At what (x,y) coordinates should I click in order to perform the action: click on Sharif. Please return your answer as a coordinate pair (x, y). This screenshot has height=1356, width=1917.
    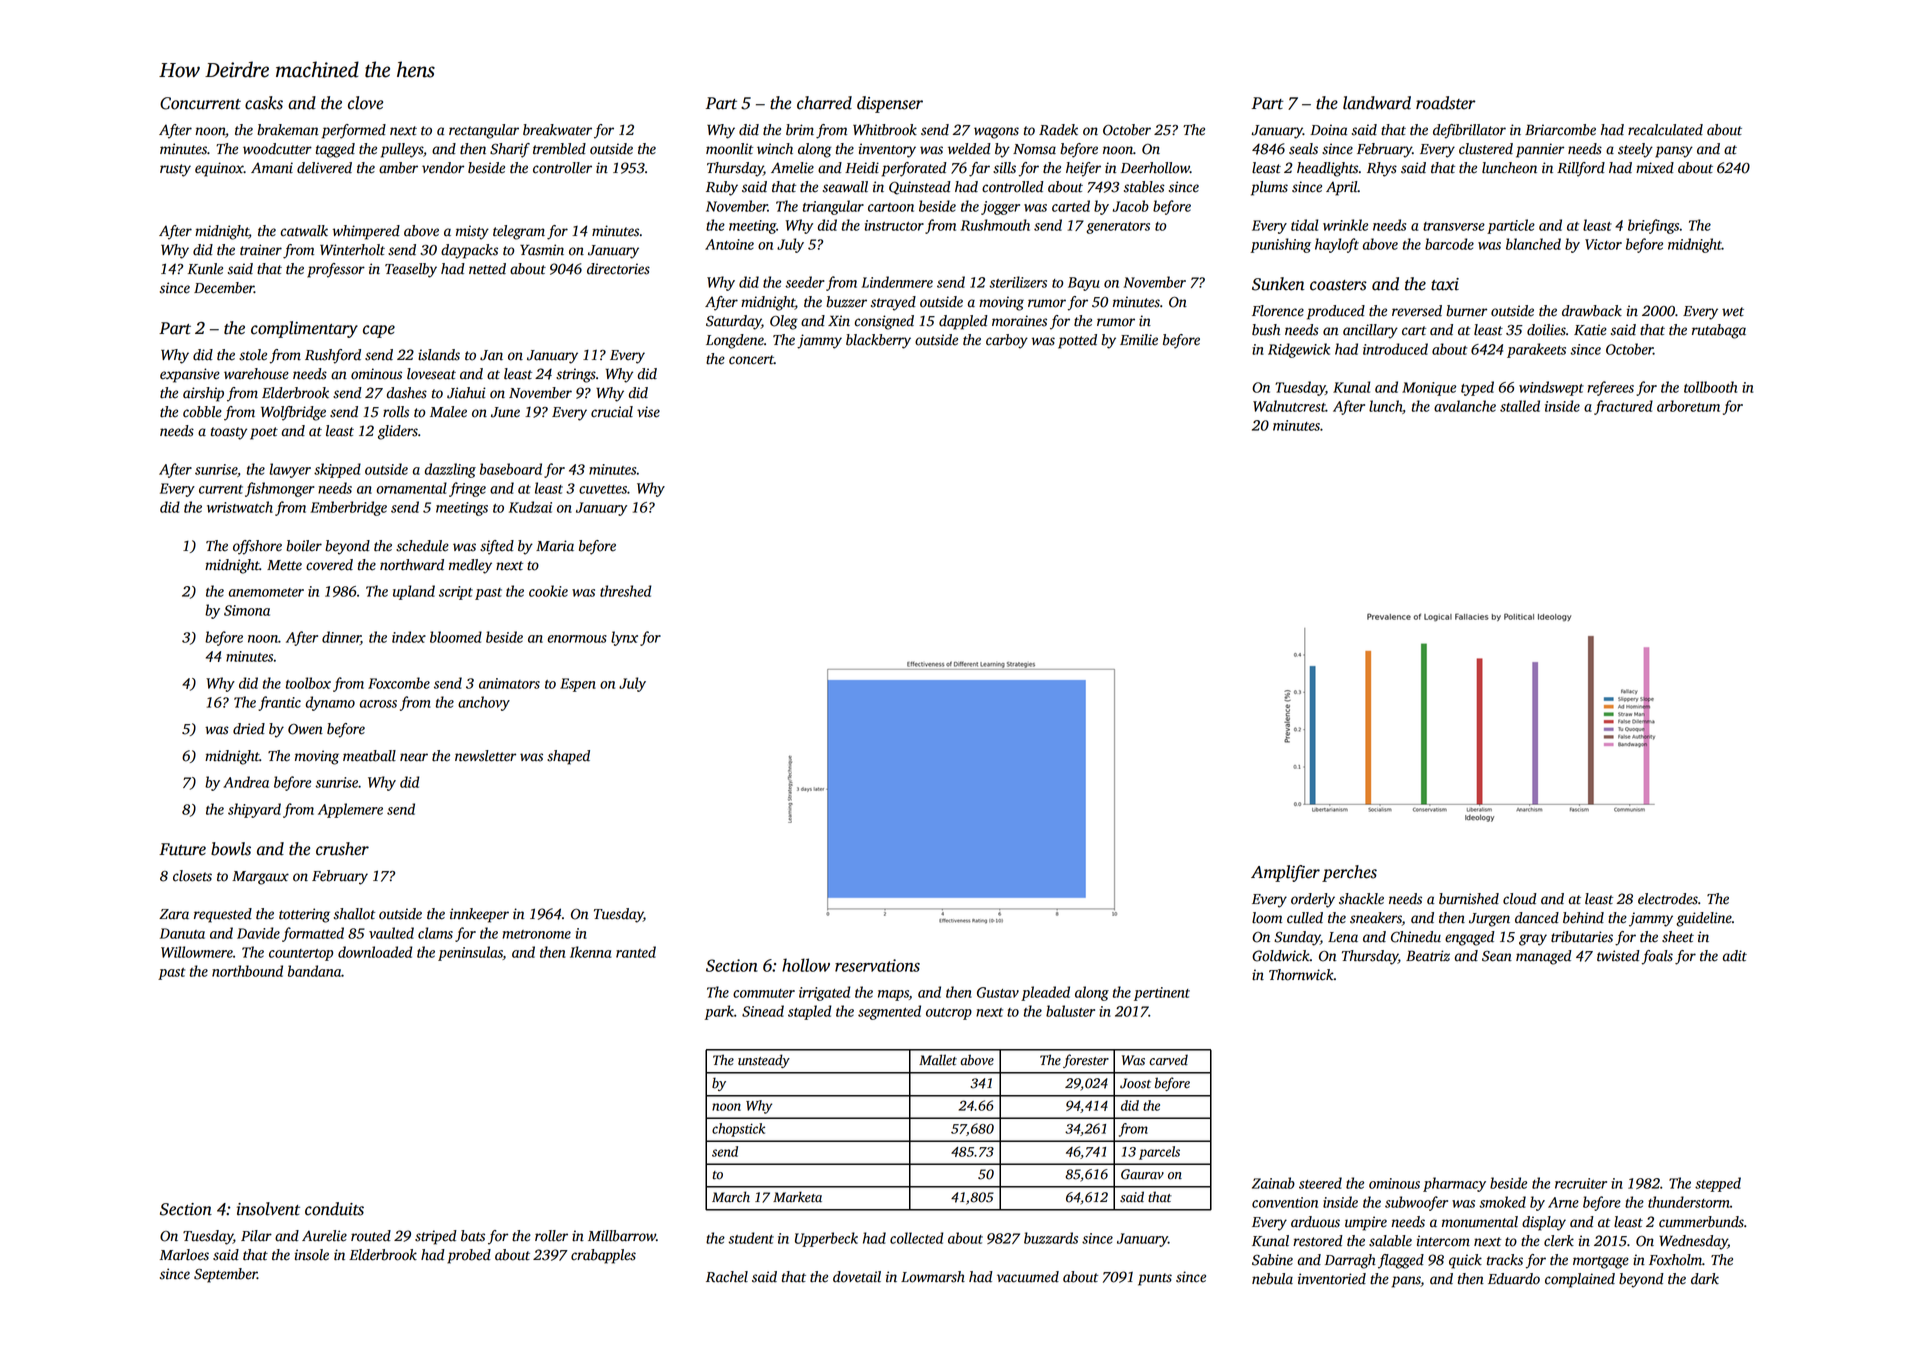
    Looking at the image, I should click on (510, 150).
